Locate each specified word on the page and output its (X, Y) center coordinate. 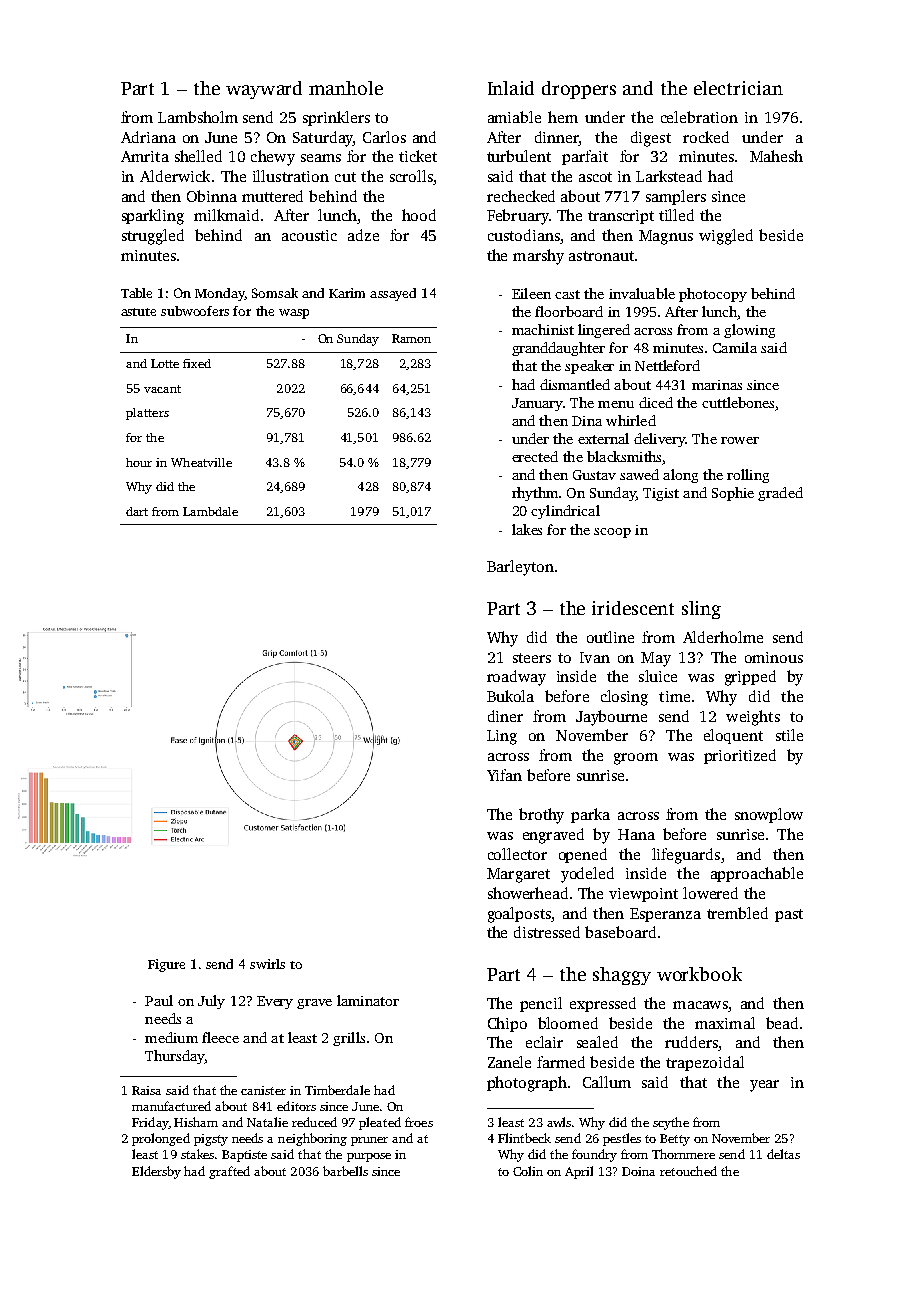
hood (419, 215)
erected (535, 456)
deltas (783, 1154)
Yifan (504, 775)
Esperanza (665, 915)
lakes (527, 529)
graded (780, 494)
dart (137, 511)
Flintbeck (524, 1138)
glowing (749, 331)
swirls (267, 964)
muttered (272, 196)
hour (139, 462)
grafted (229, 1172)
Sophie (733, 494)
